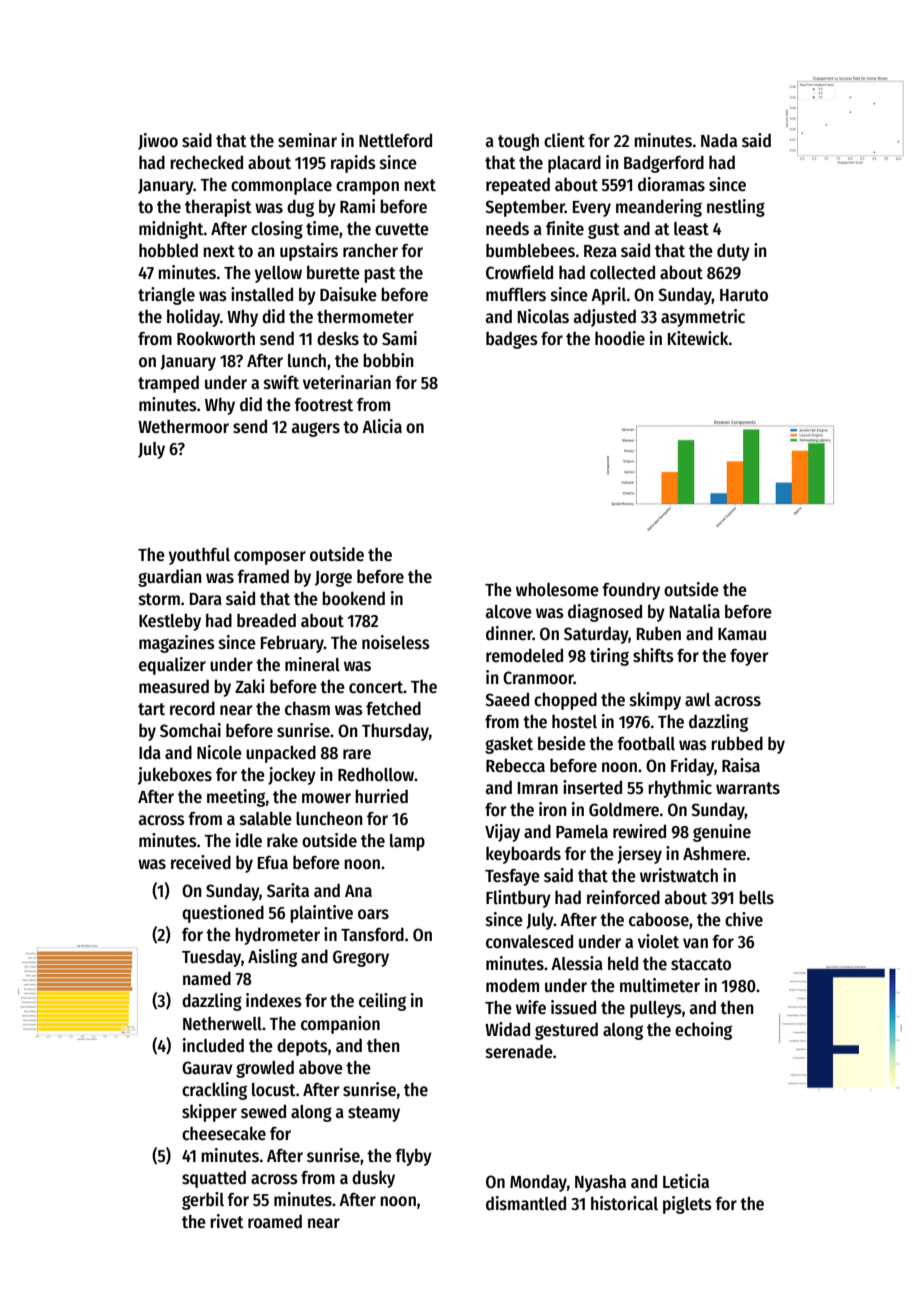 The width and height of the document is (924, 1314). What do you see at coordinates (736, 208) in the document?
I see `nestling` at bounding box center [736, 208].
